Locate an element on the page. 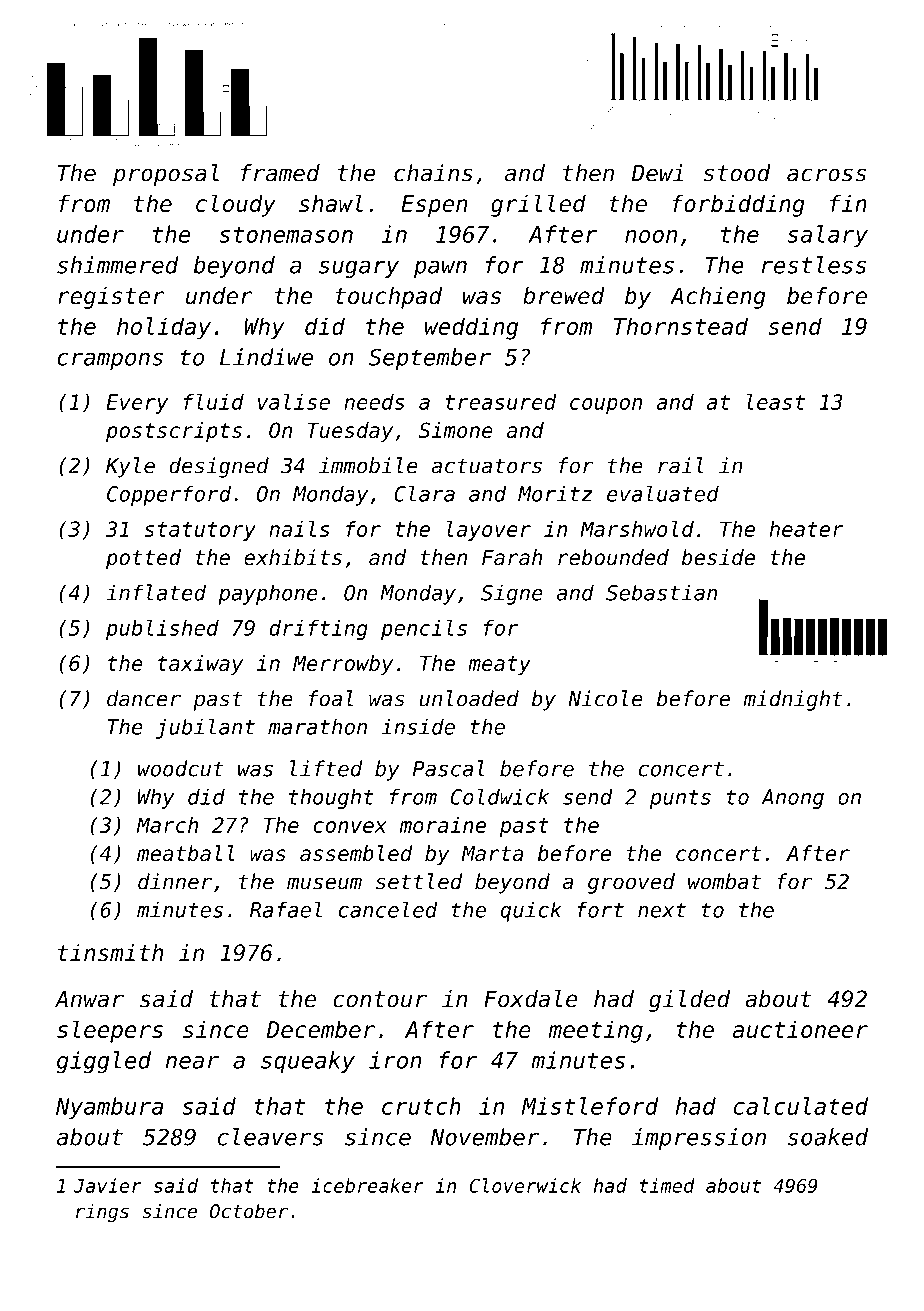  forbidding is located at coordinates (738, 205).
